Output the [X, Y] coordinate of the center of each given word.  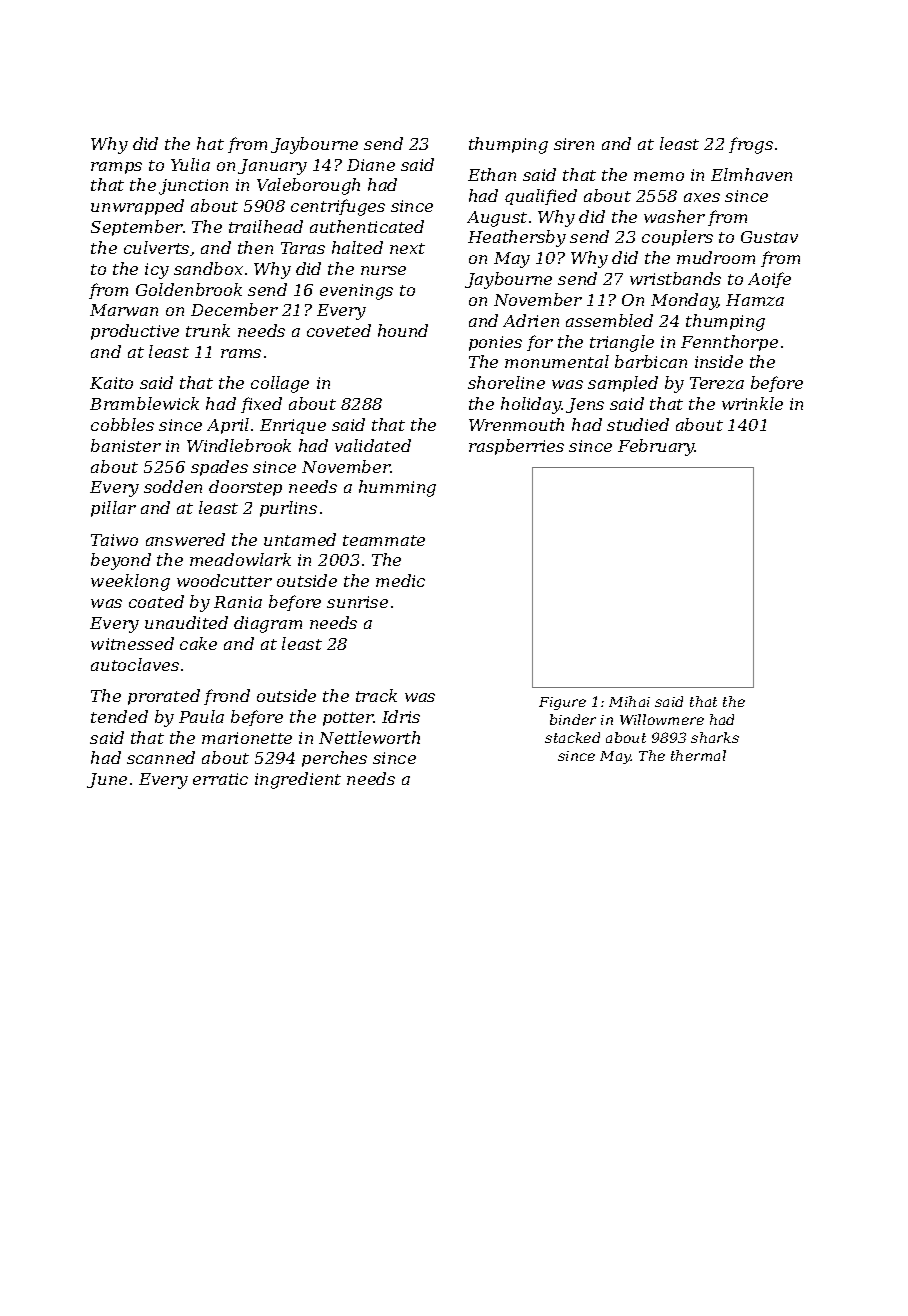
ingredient [298, 780]
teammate [384, 540]
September [137, 228]
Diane [371, 165]
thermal [698, 755]
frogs [751, 145]
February [656, 447]
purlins [288, 509]
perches [334, 759]
